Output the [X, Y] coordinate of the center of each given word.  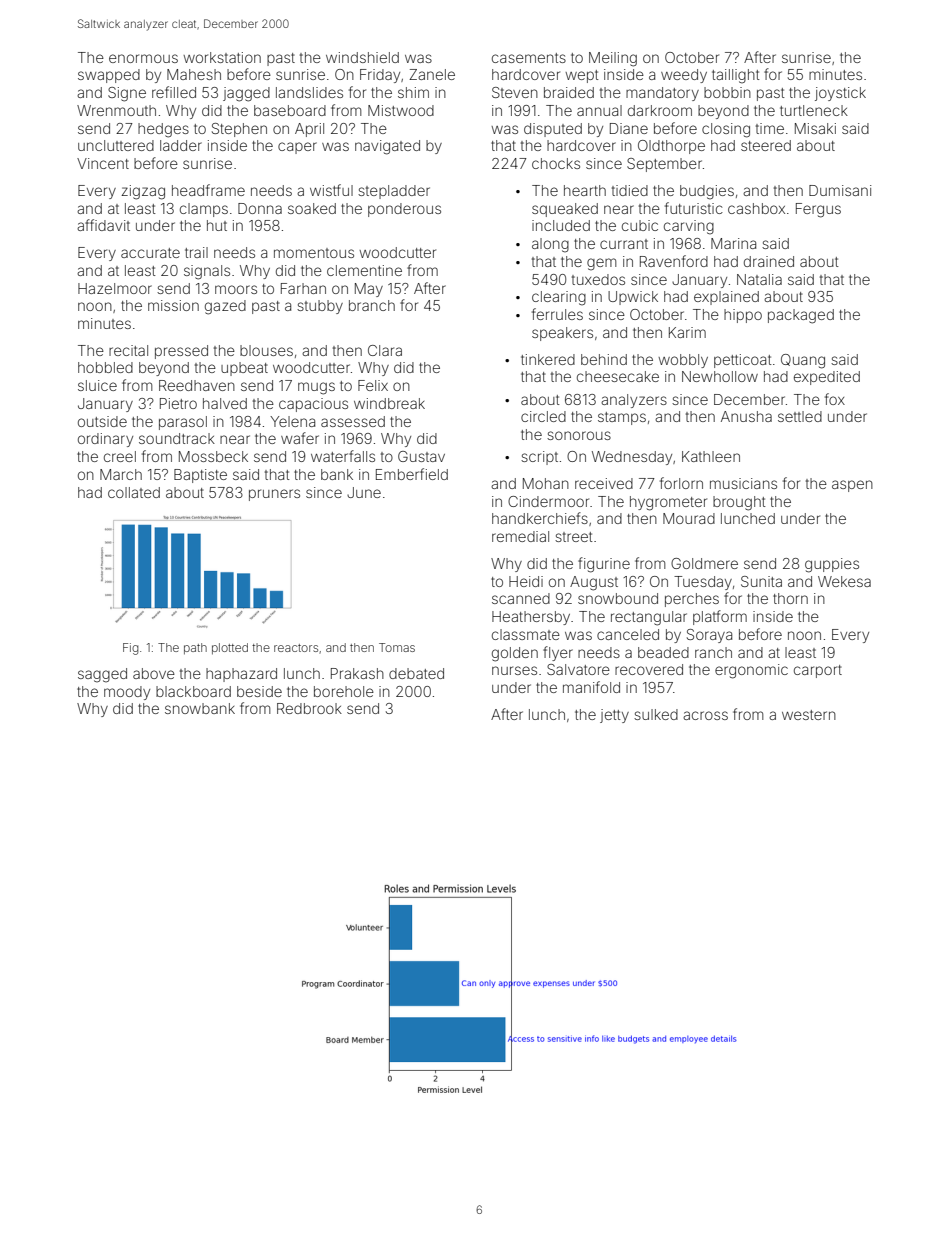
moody [127, 693]
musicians [743, 483]
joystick [840, 94]
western [809, 715]
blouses [266, 350]
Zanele [432, 74]
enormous [143, 58]
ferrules [557, 314]
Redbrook [309, 708]
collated [134, 492]
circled [543, 416]
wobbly [683, 361]
